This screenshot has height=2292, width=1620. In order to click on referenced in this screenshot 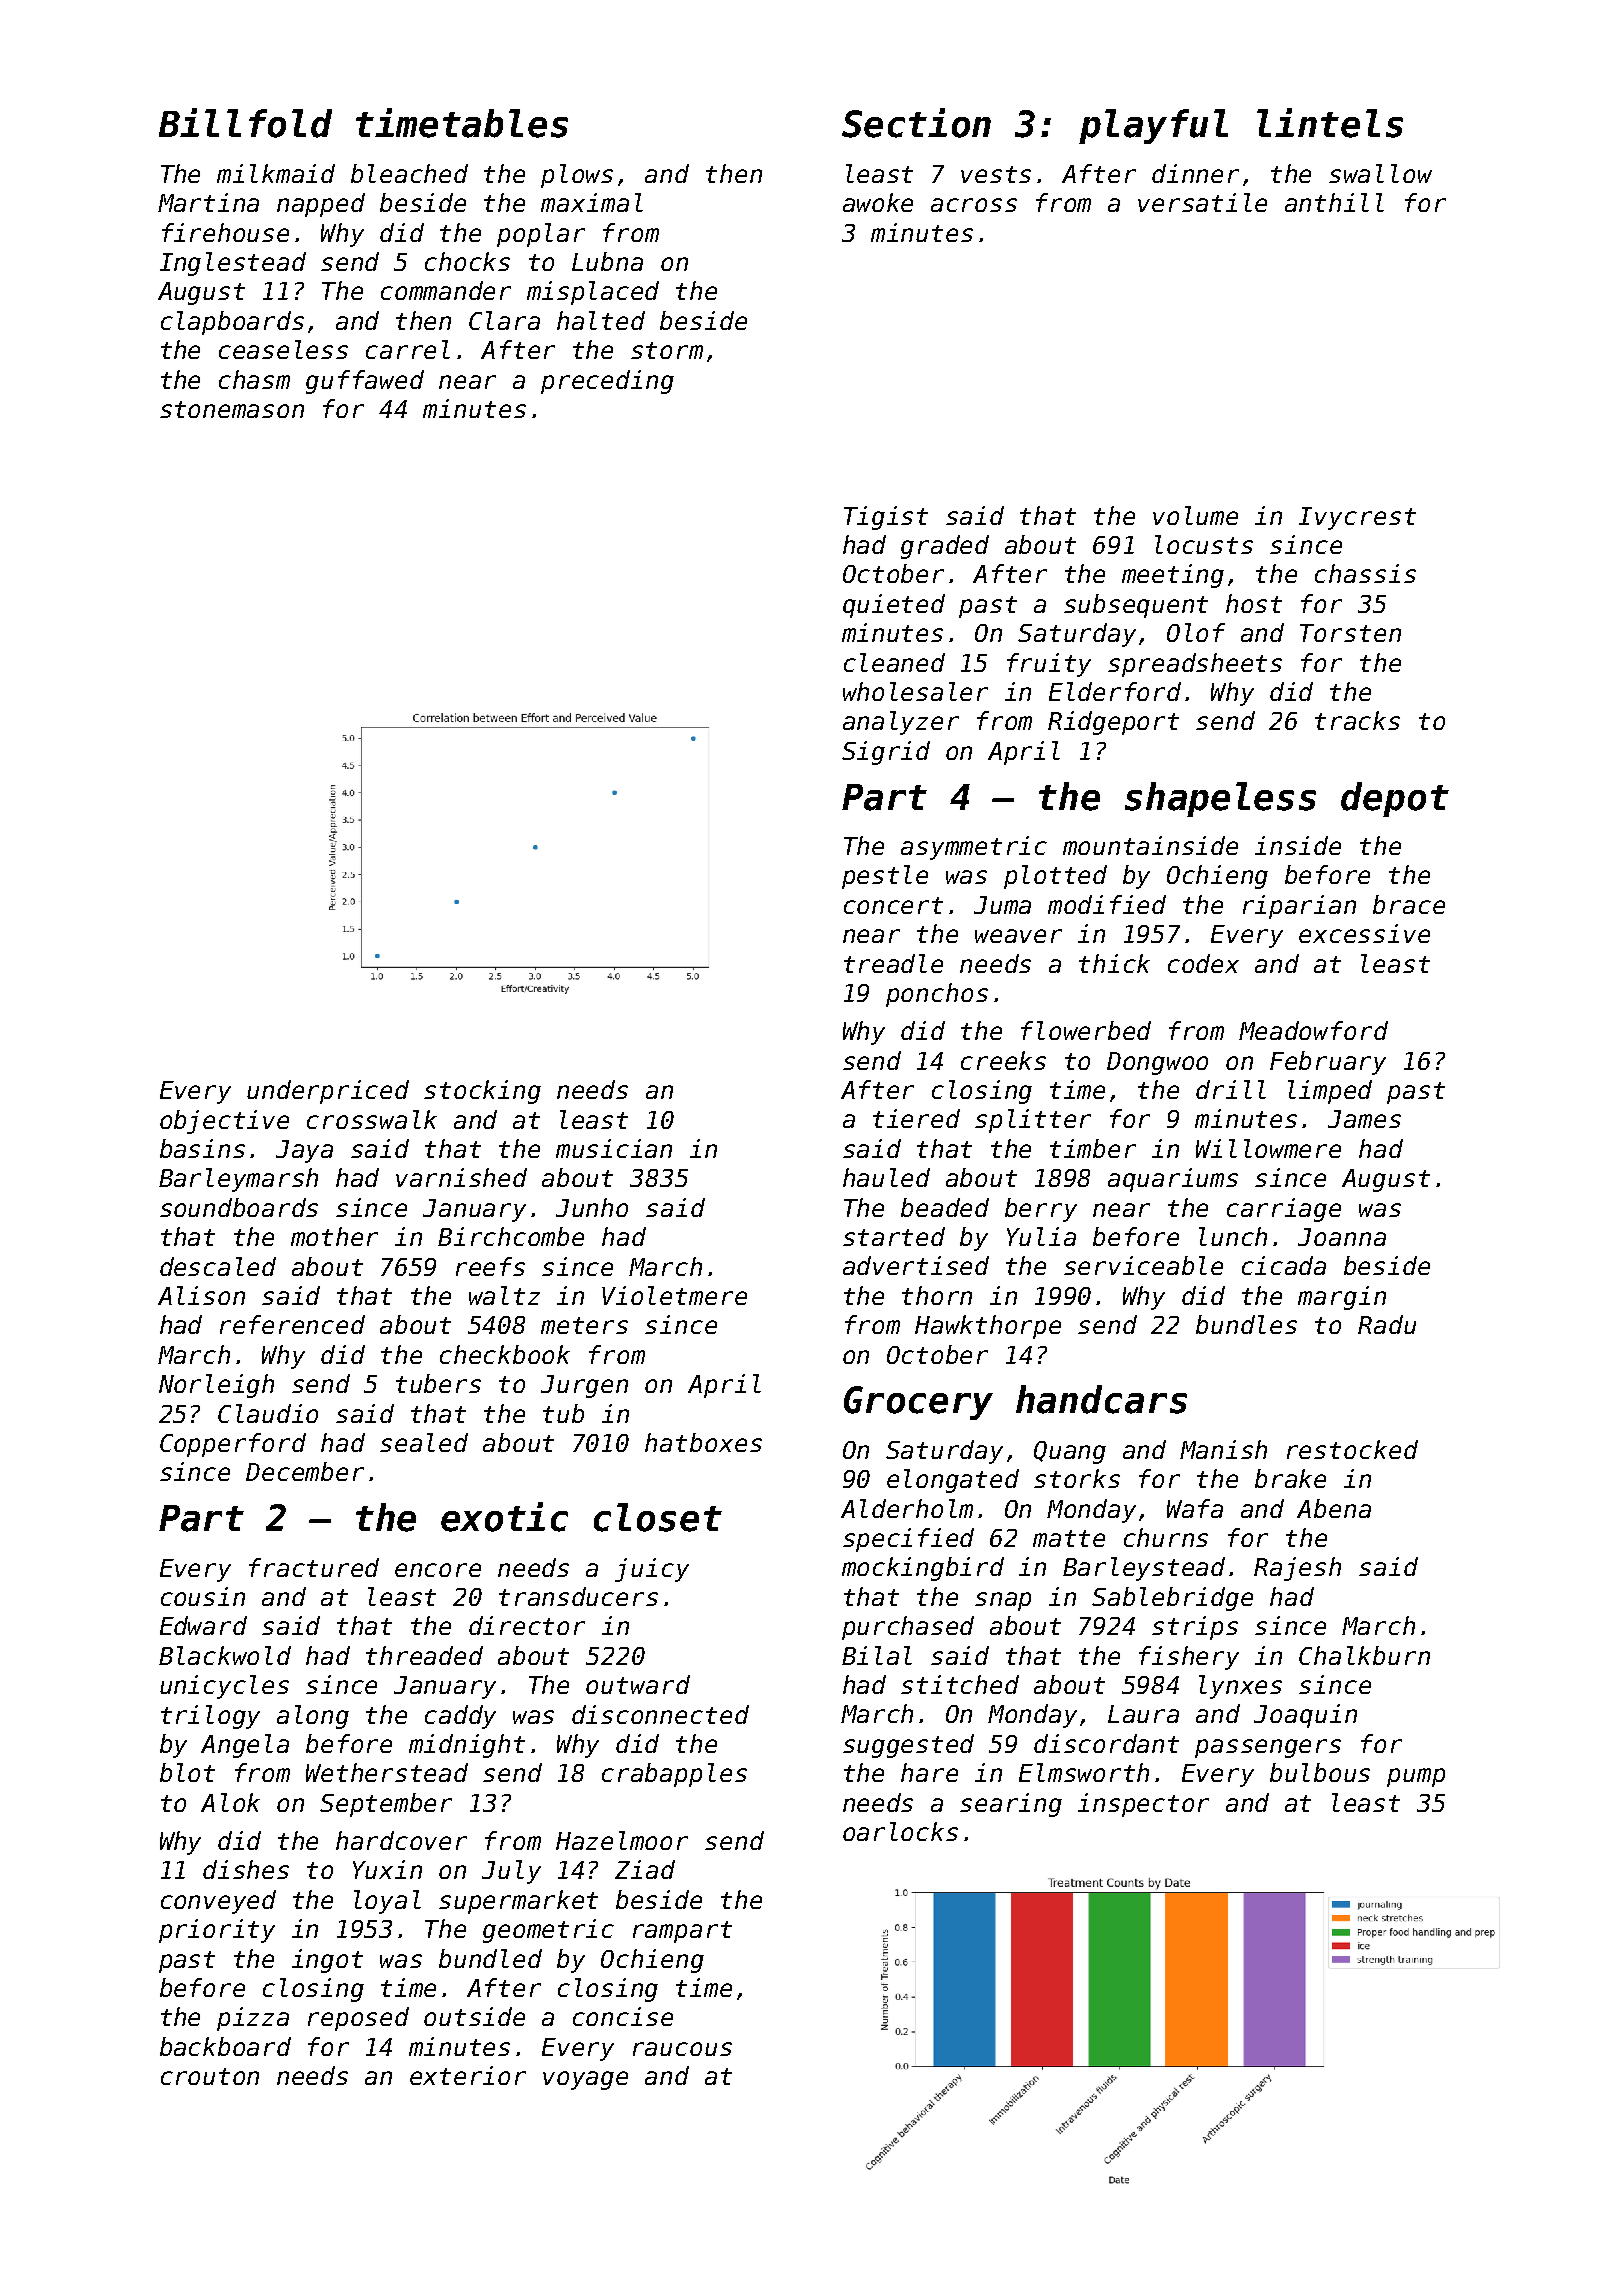, I will do `click(292, 1324)`.
